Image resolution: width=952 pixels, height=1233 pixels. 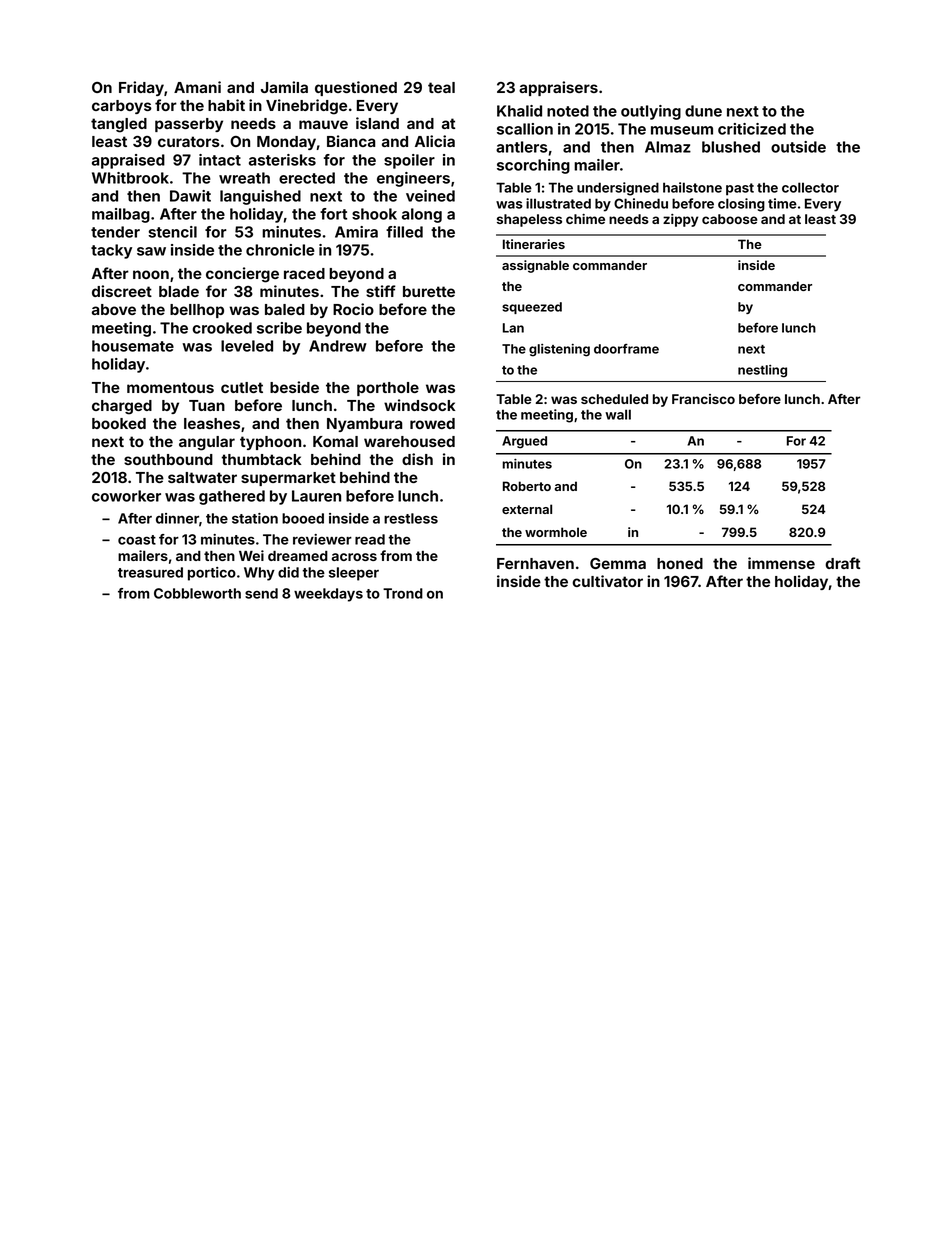 What do you see at coordinates (364, 425) in the document?
I see `Nyambura` at bounding box center [364, 425].
